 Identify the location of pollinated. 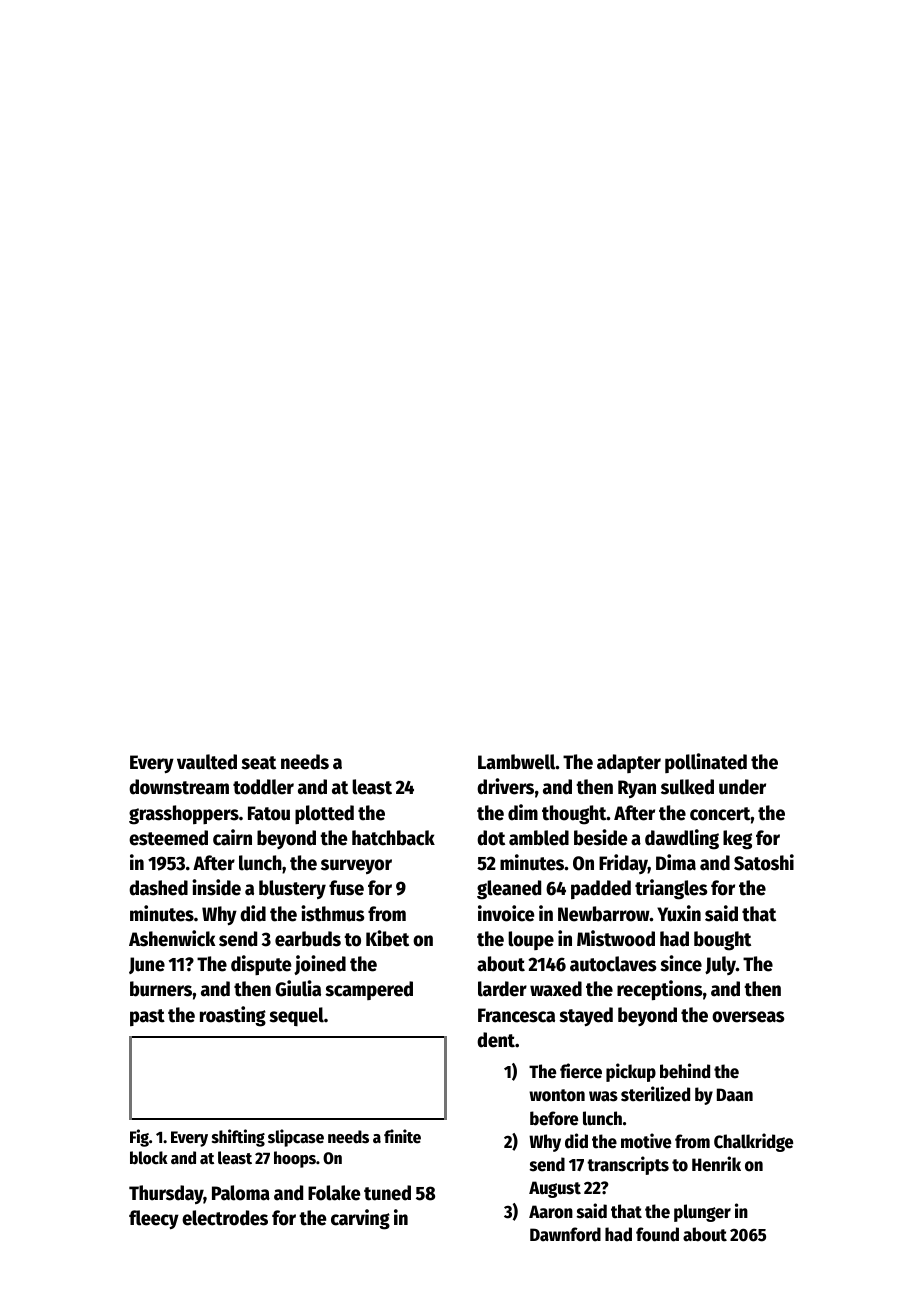
(706, 763).
